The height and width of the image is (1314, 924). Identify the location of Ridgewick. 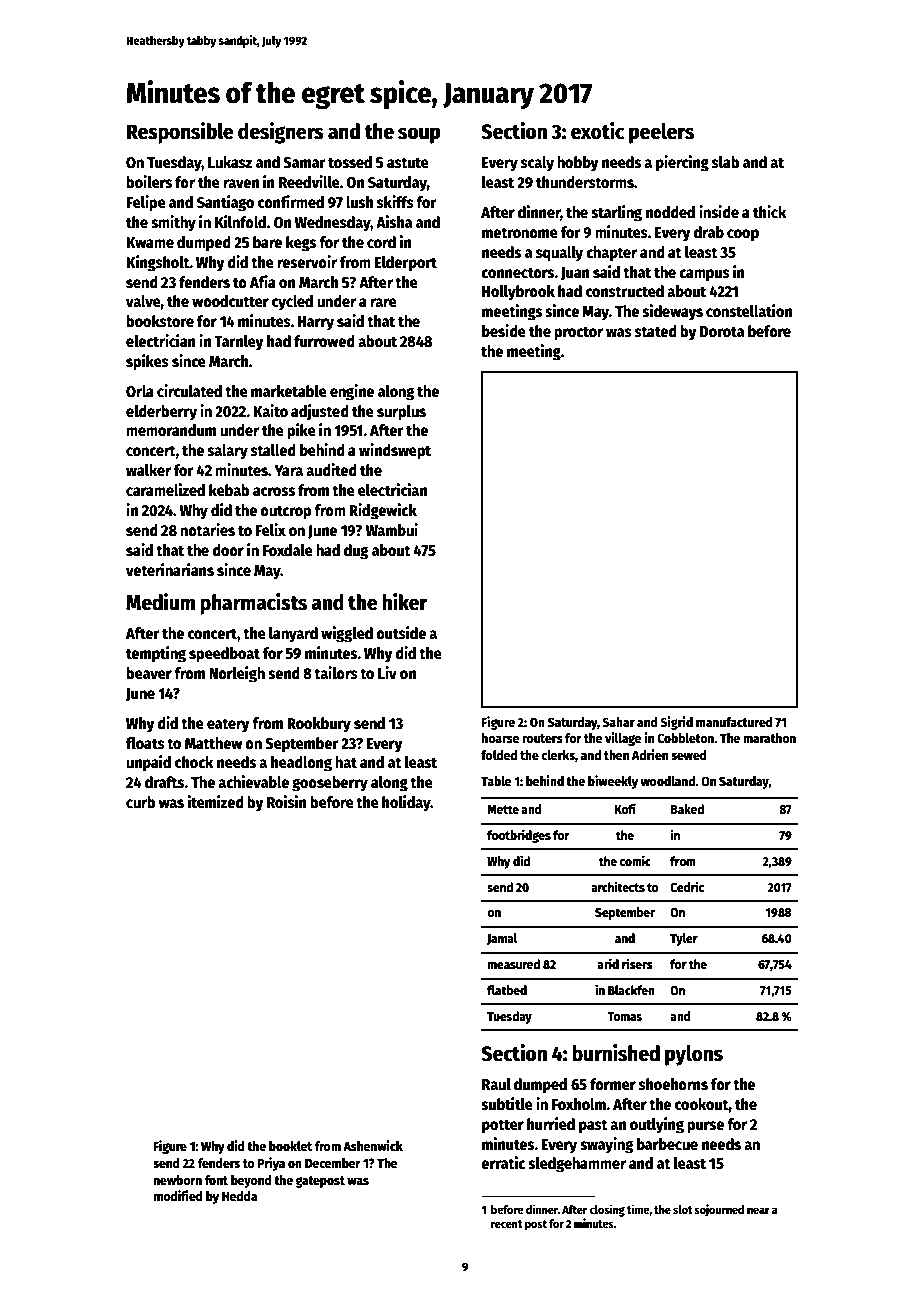
(383, 511).
